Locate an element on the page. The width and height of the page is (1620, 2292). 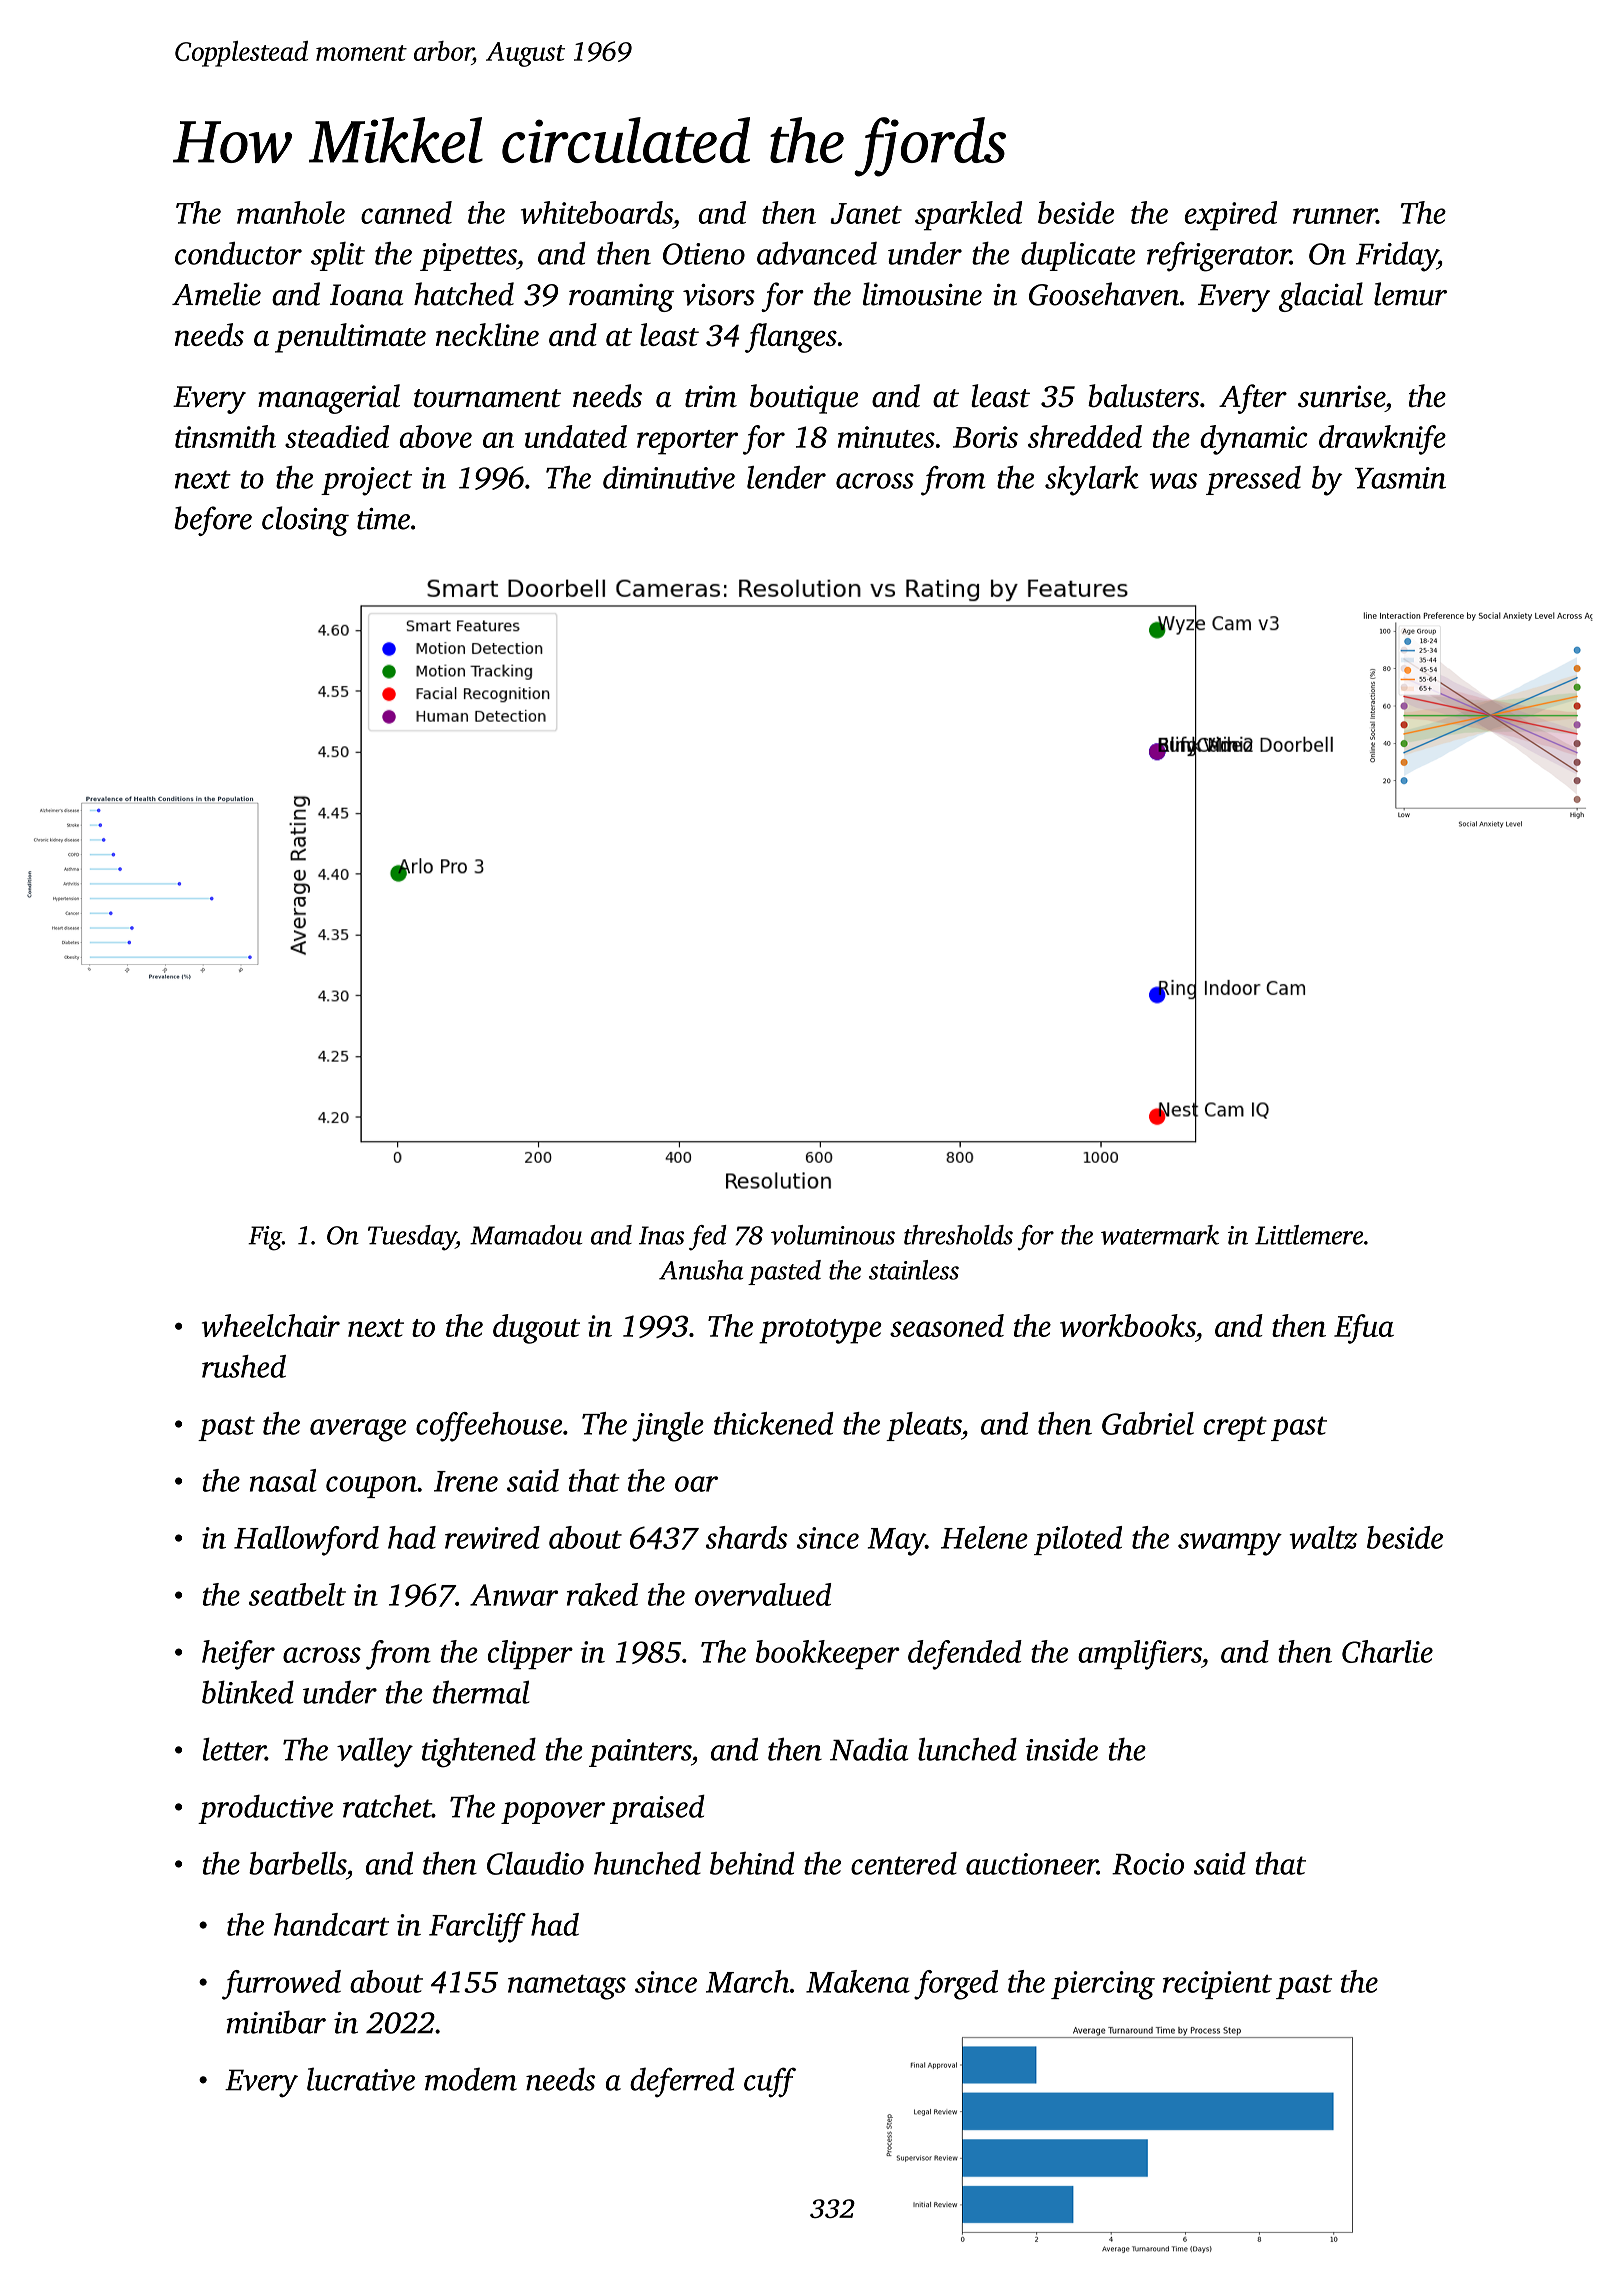
Farcliff is located at coordinates (477, 1928).
